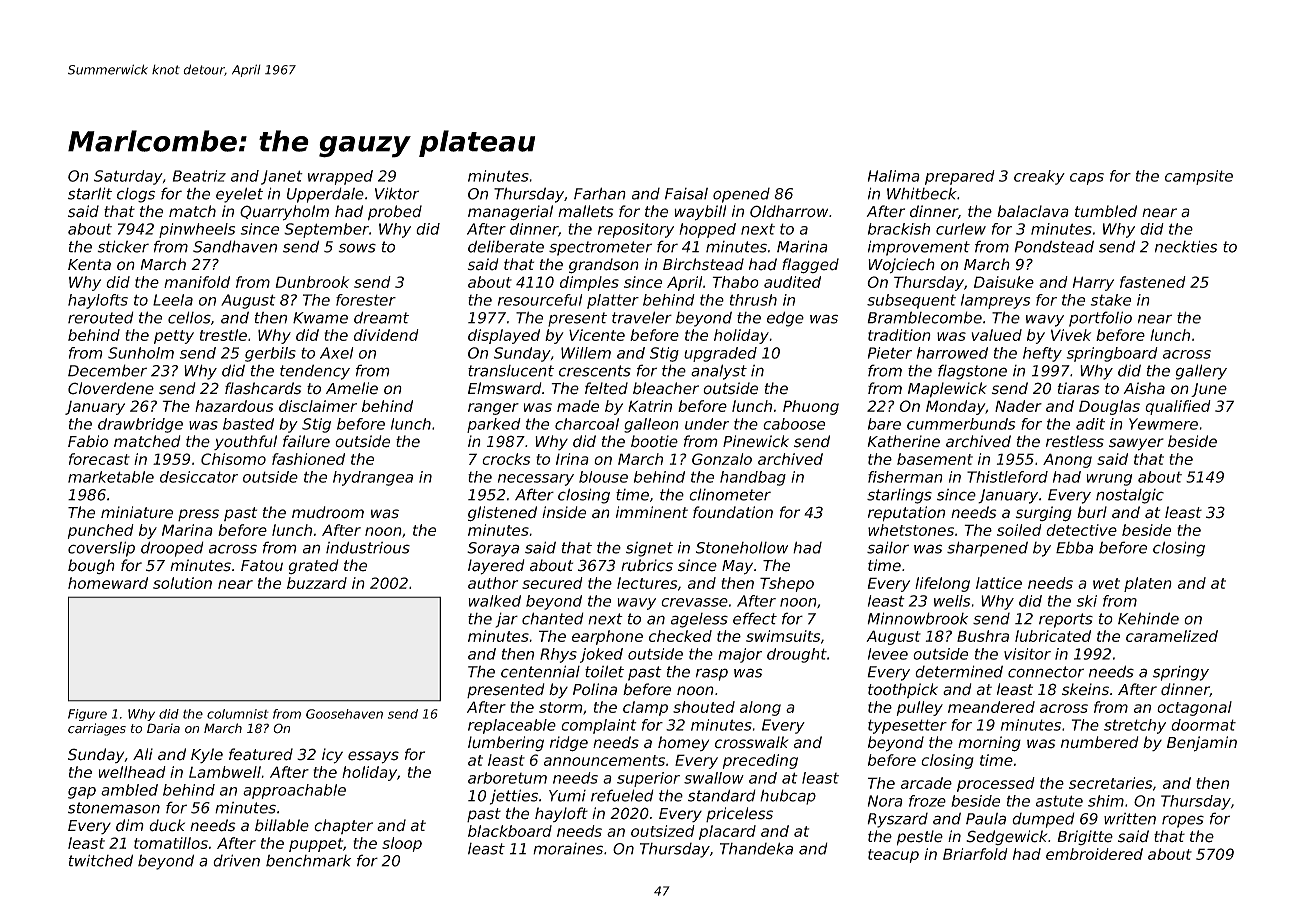 This page has height=924, width=1308. Describe the element at coordinates (905, 477) in the page. I see `fisherman` at that location.
